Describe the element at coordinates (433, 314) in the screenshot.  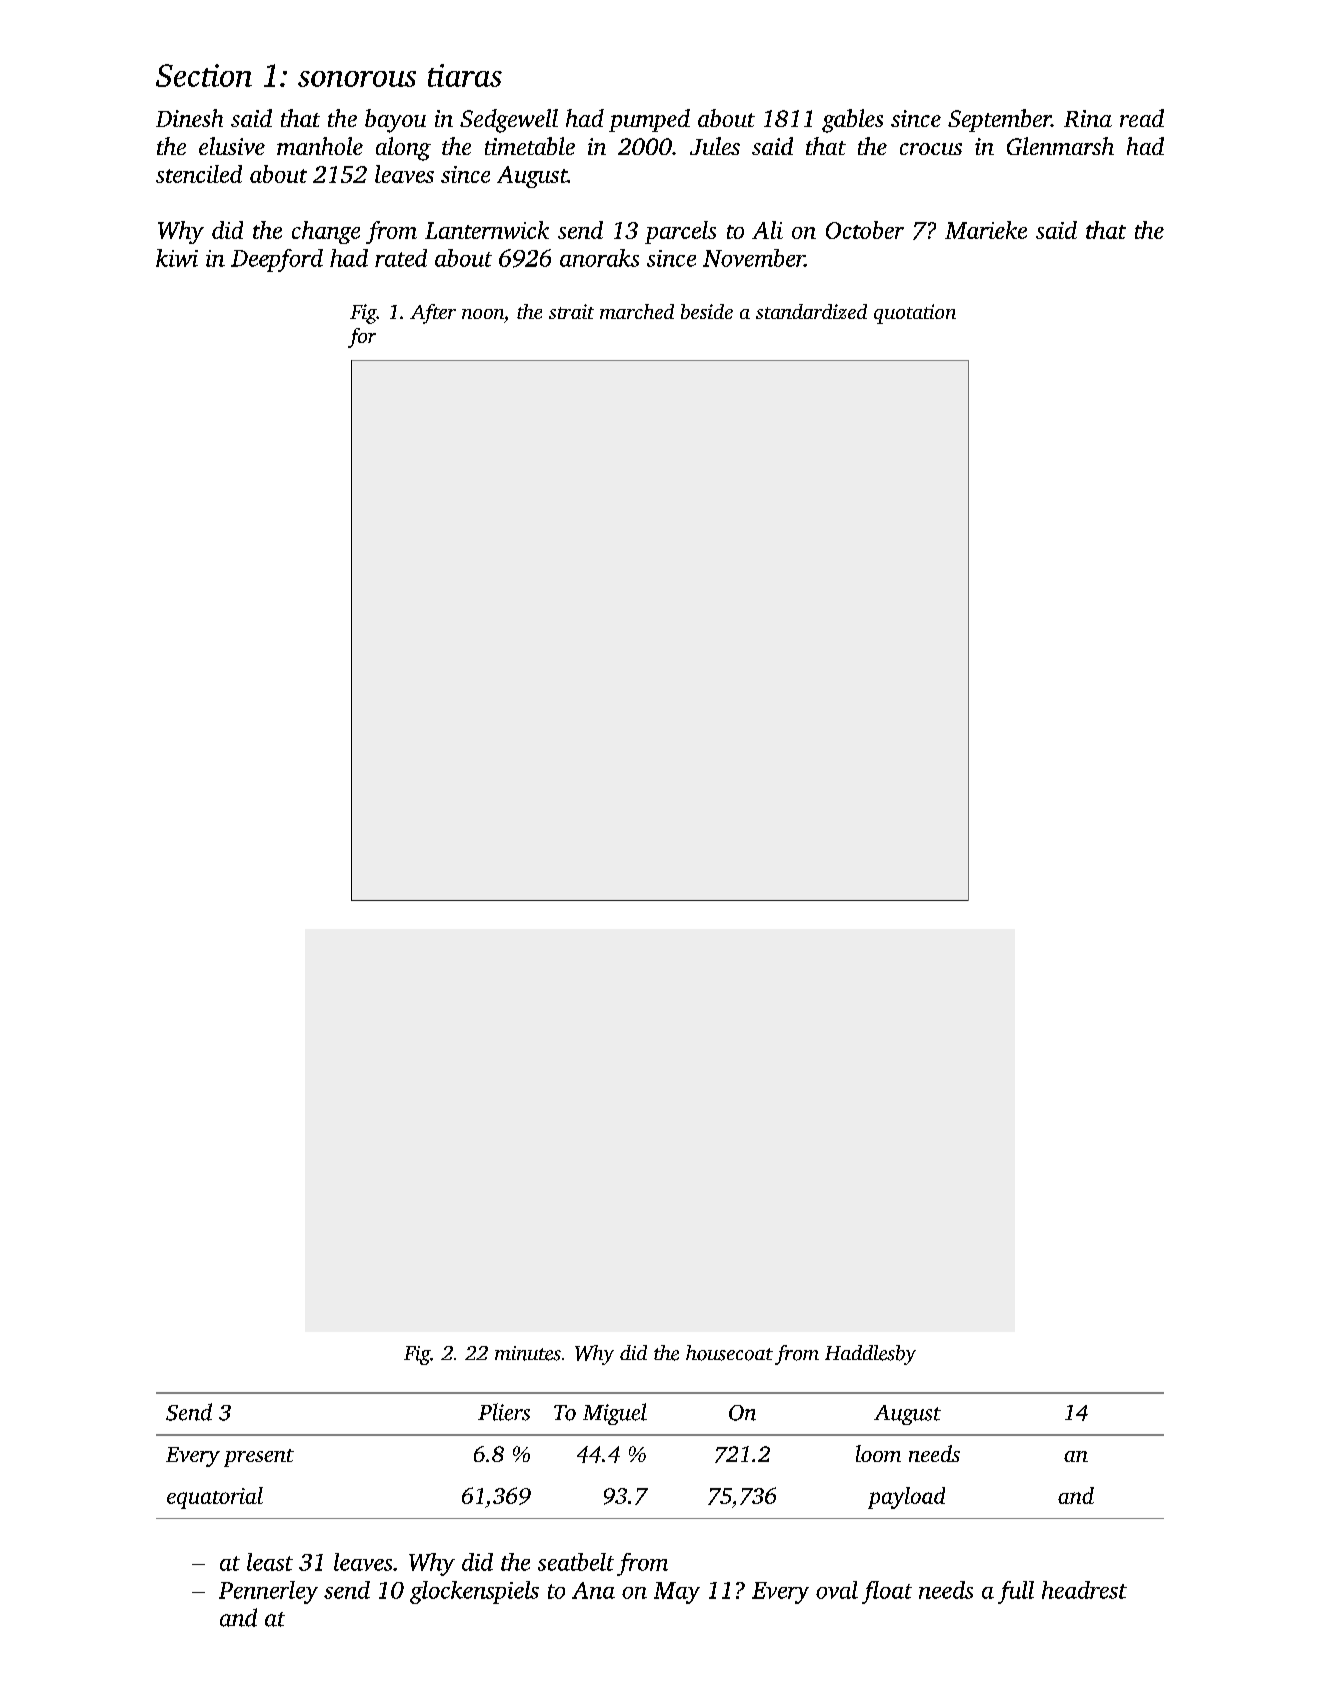
I see `After` at that location.
